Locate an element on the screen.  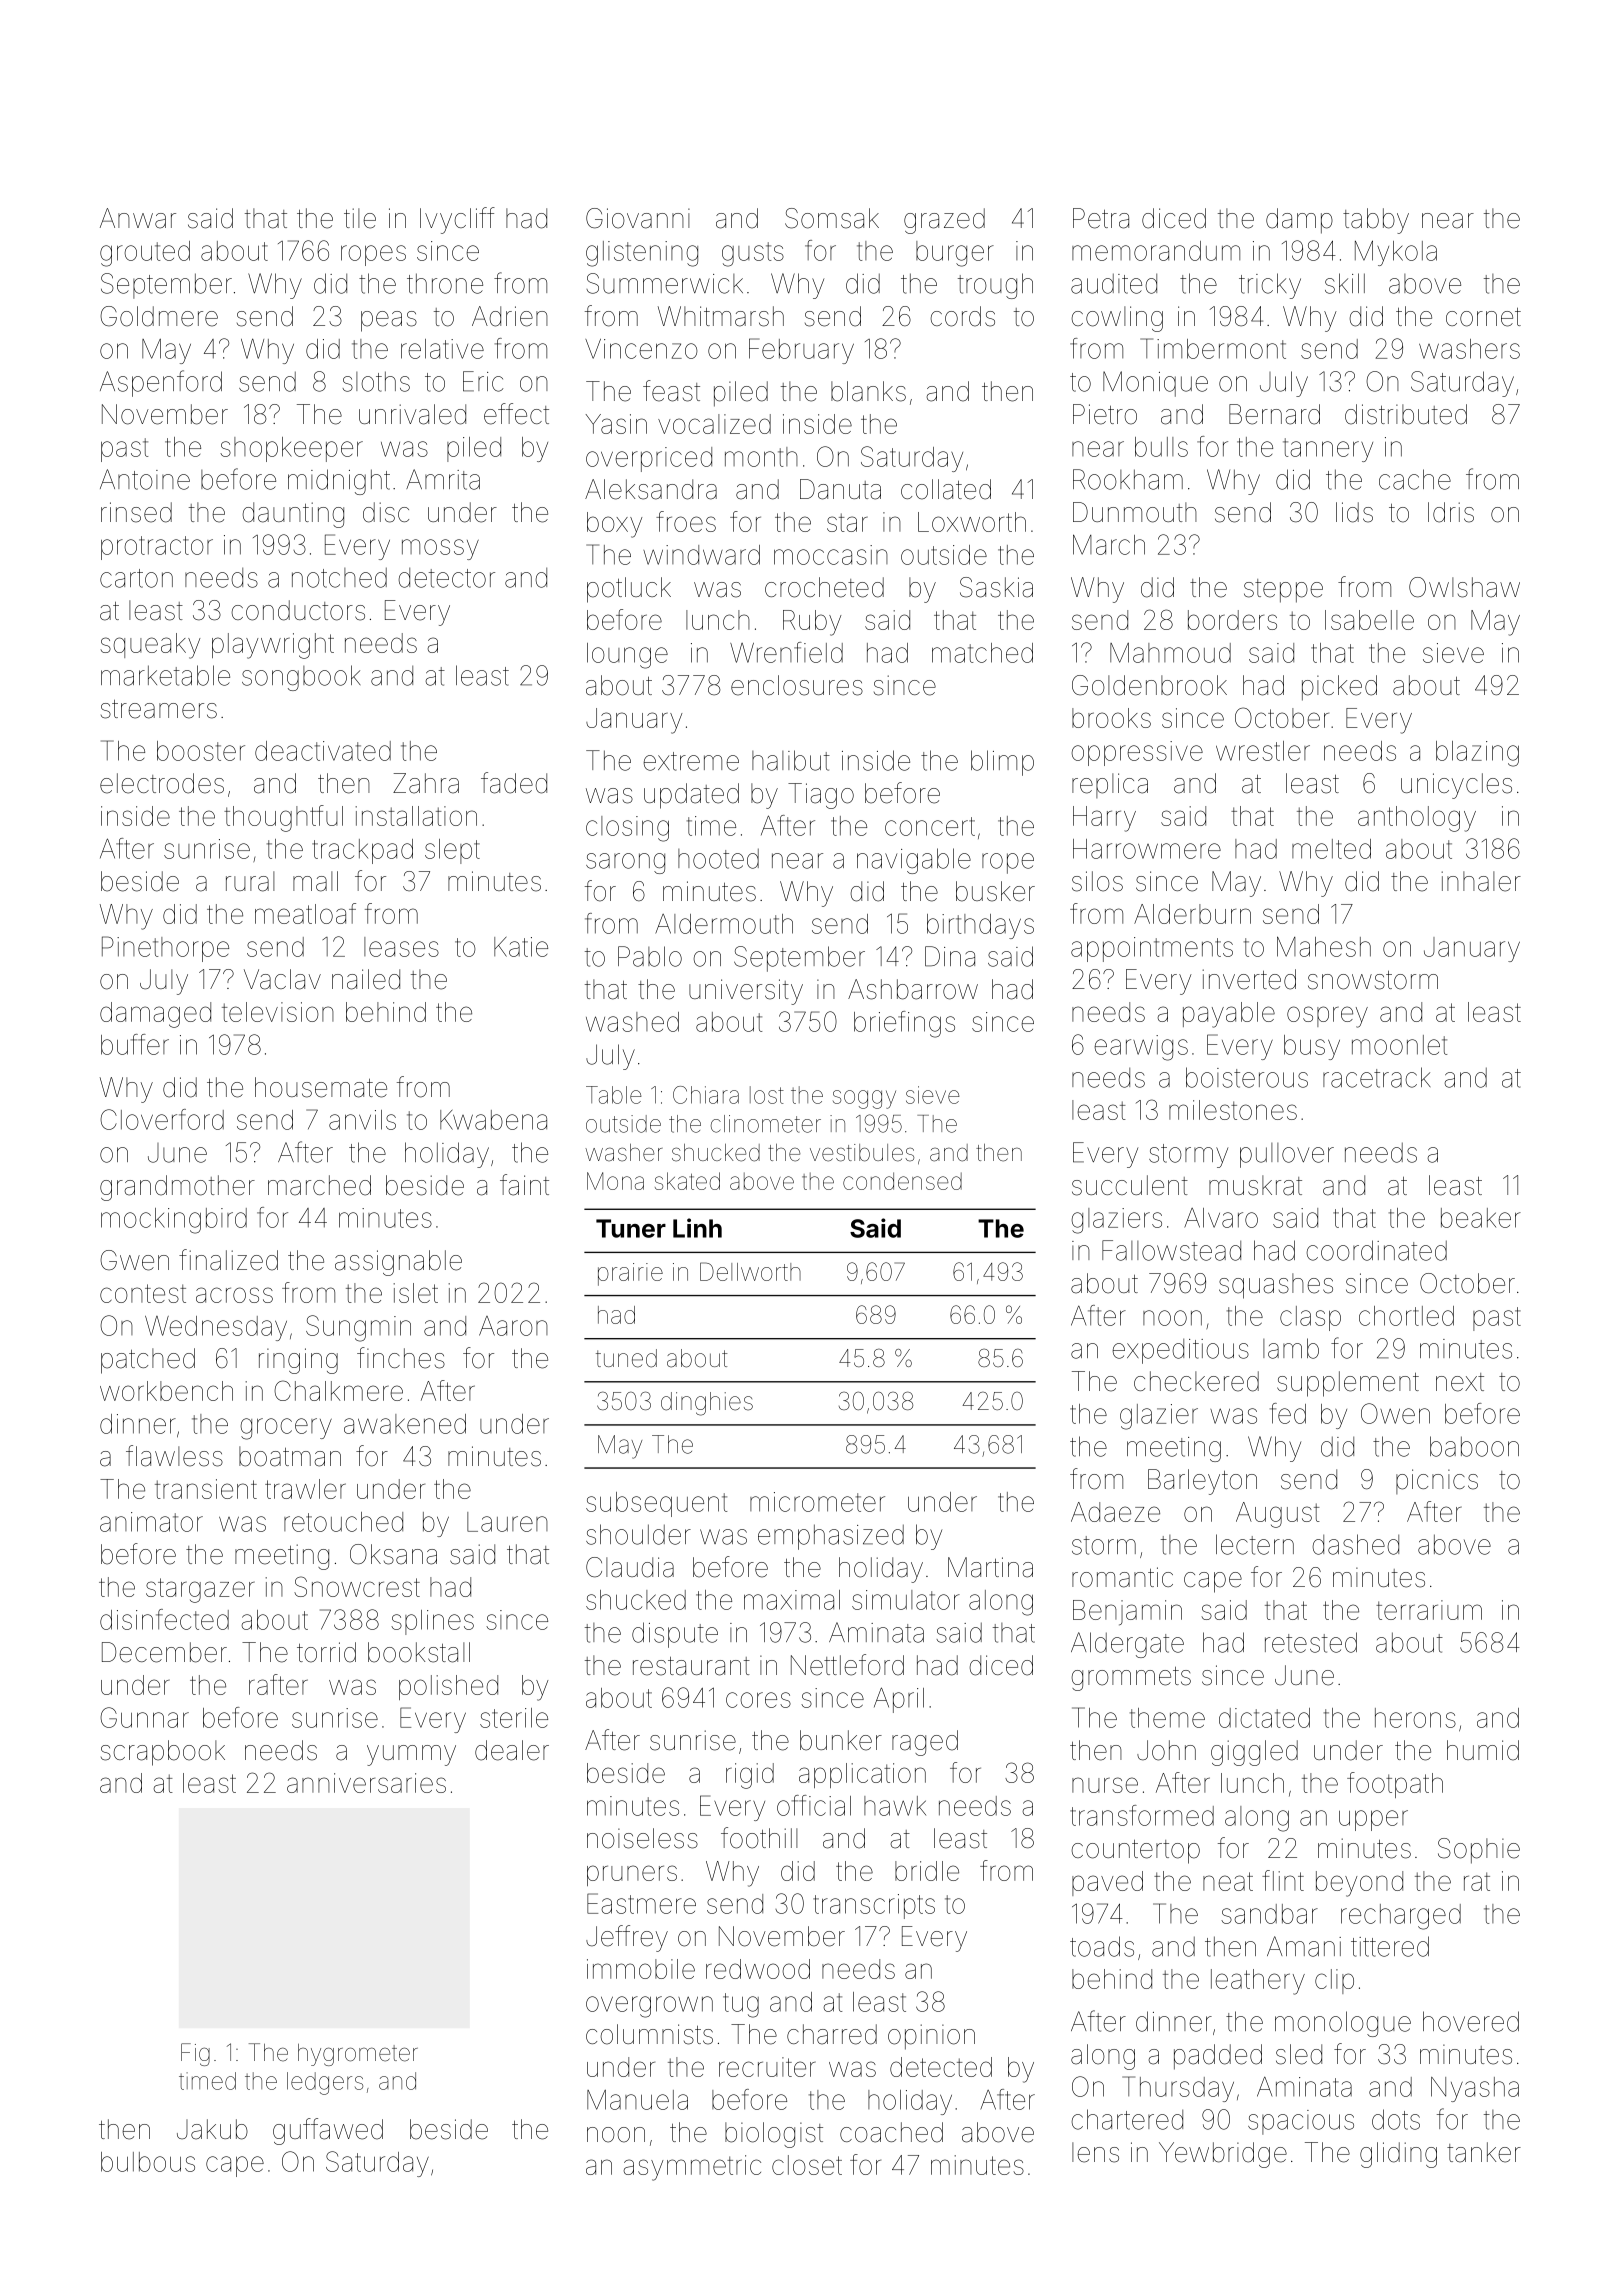
condensed is located at coordinates (902, 1181).
